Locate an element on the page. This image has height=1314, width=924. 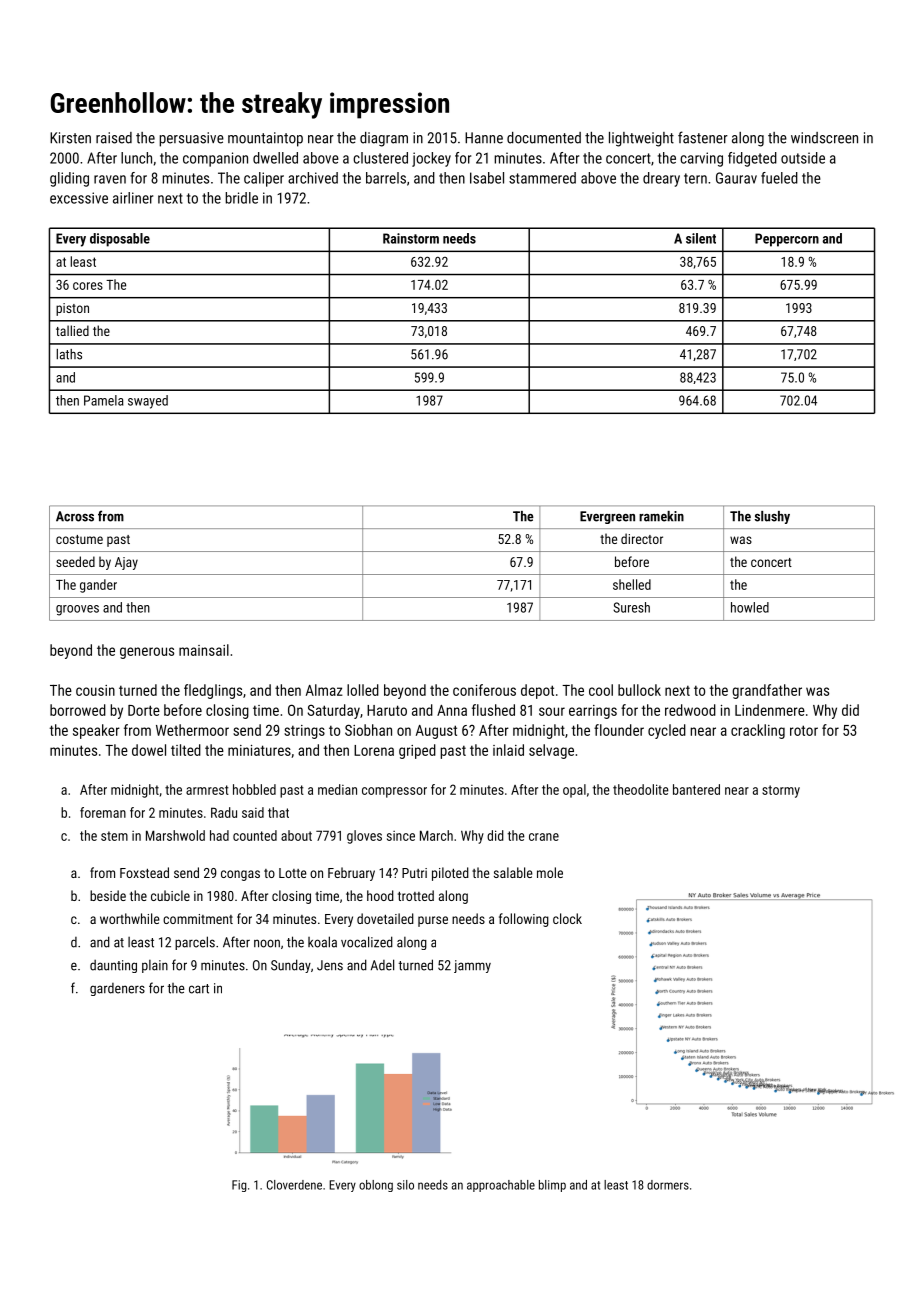
stormy is located at coordinates (781, 791).
